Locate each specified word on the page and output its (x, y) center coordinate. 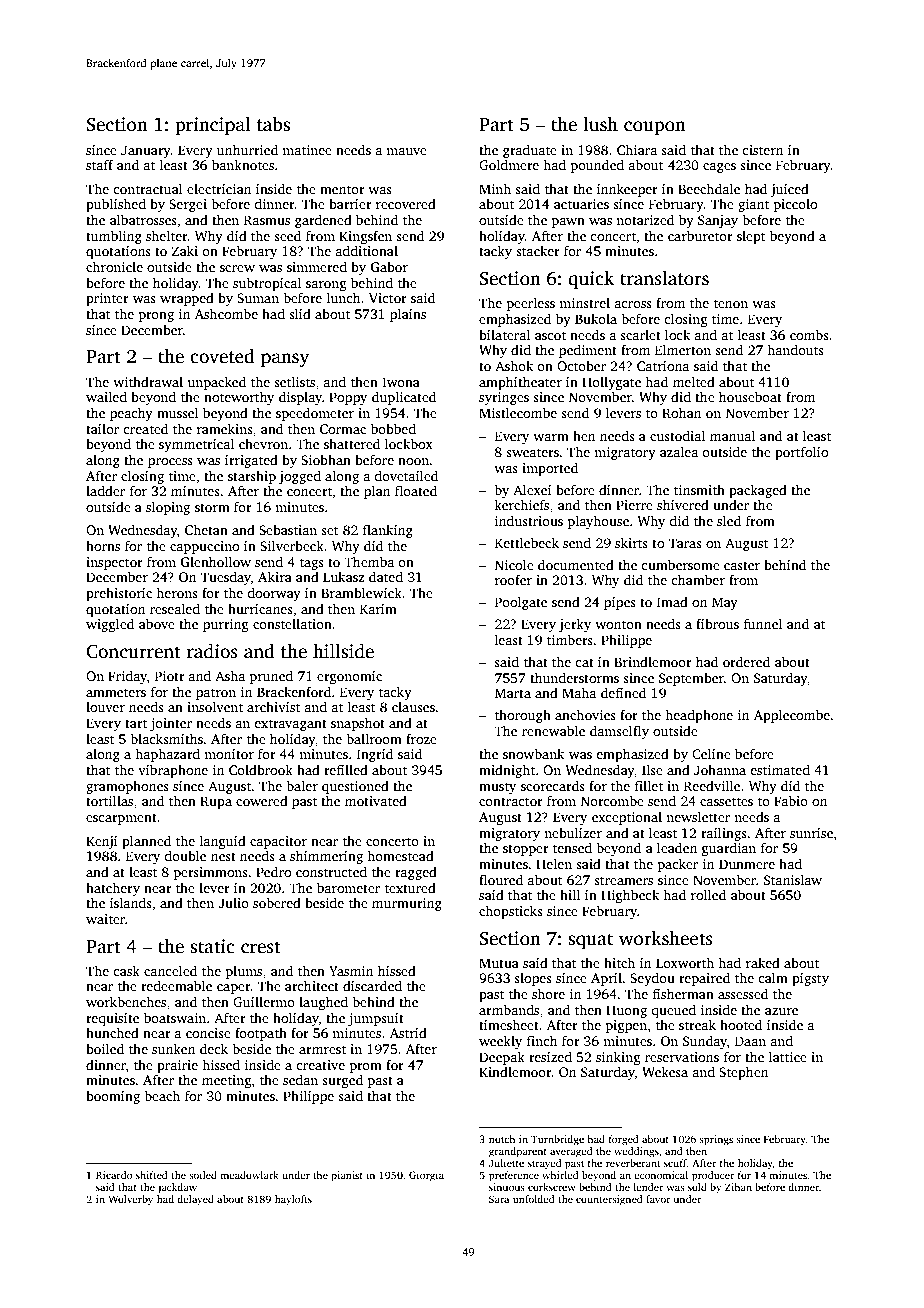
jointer (171, 724)
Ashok (514, 365)
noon (414, 461)
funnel (763, 623)
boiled (105, 1048)
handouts (795, 349)
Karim (378, 609)
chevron (263, 444)
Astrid (408, 1032)
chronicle (114, 266)
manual (733, 435)
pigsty (810, 979)
